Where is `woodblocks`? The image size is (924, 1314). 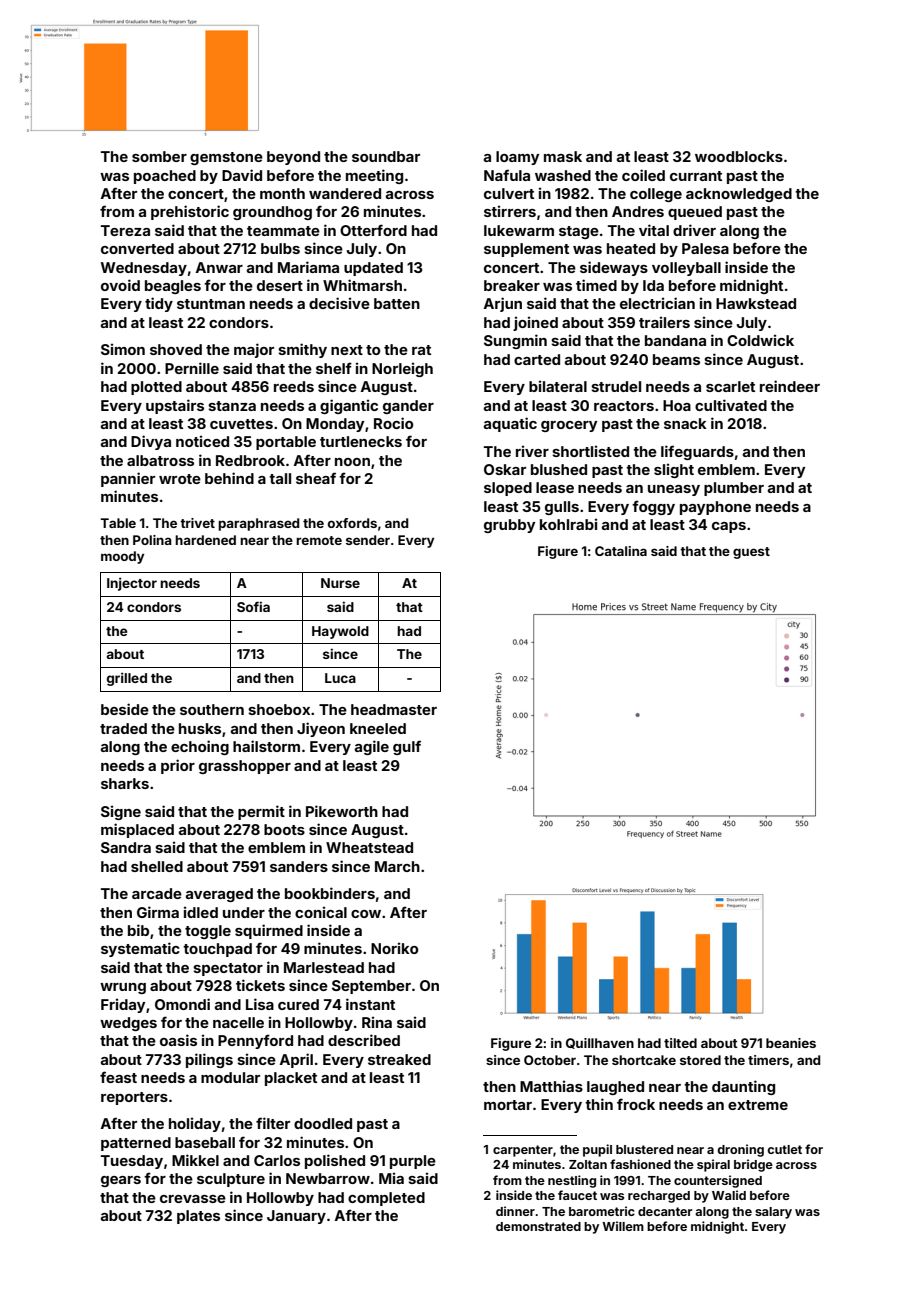
woodblocks is located at coordinates (739, 156).
